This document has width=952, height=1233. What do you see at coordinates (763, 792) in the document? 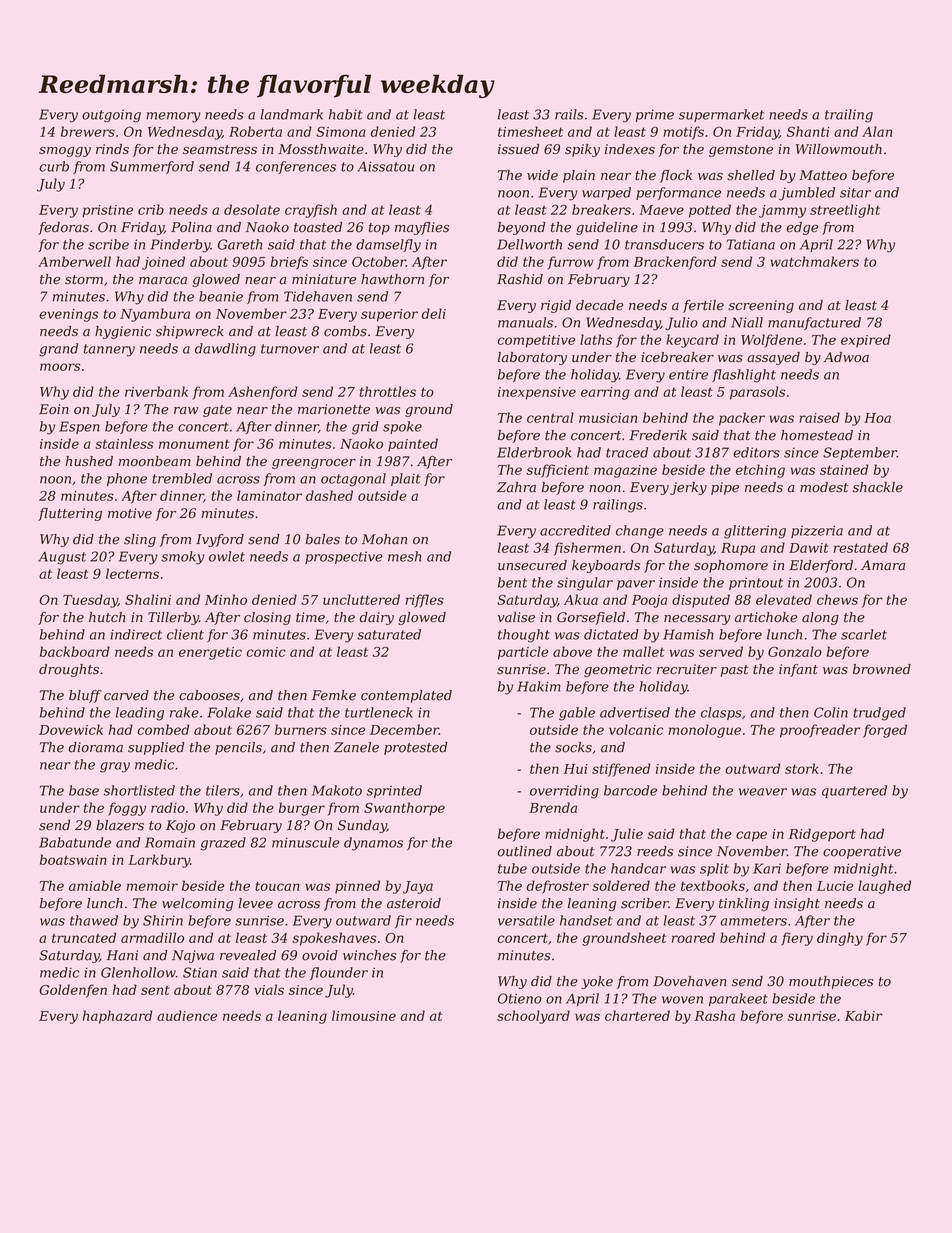
I see `weaver` at bounding box center [763, 792].
